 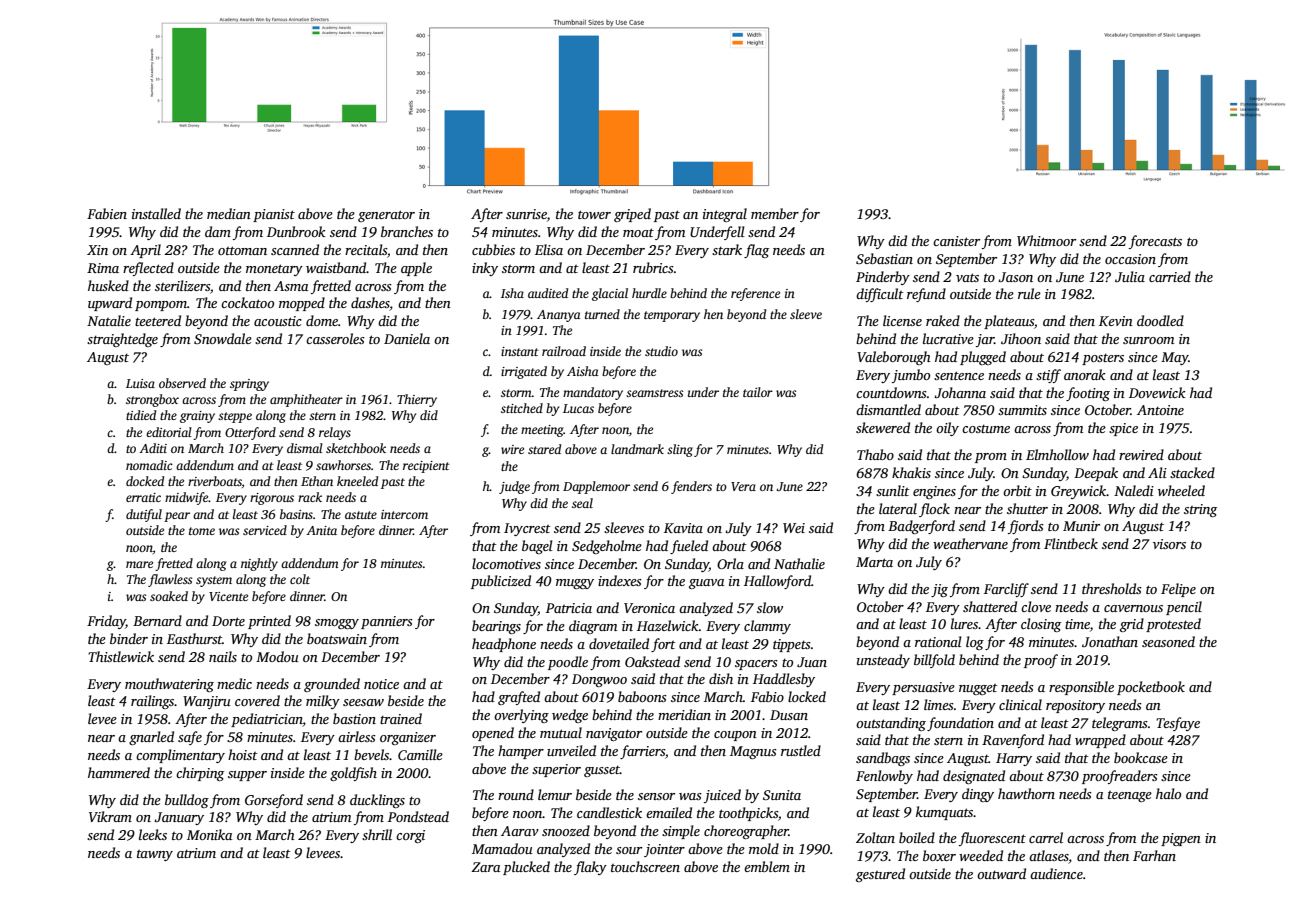 I want to click on safe, so click(x=190, y=738).
